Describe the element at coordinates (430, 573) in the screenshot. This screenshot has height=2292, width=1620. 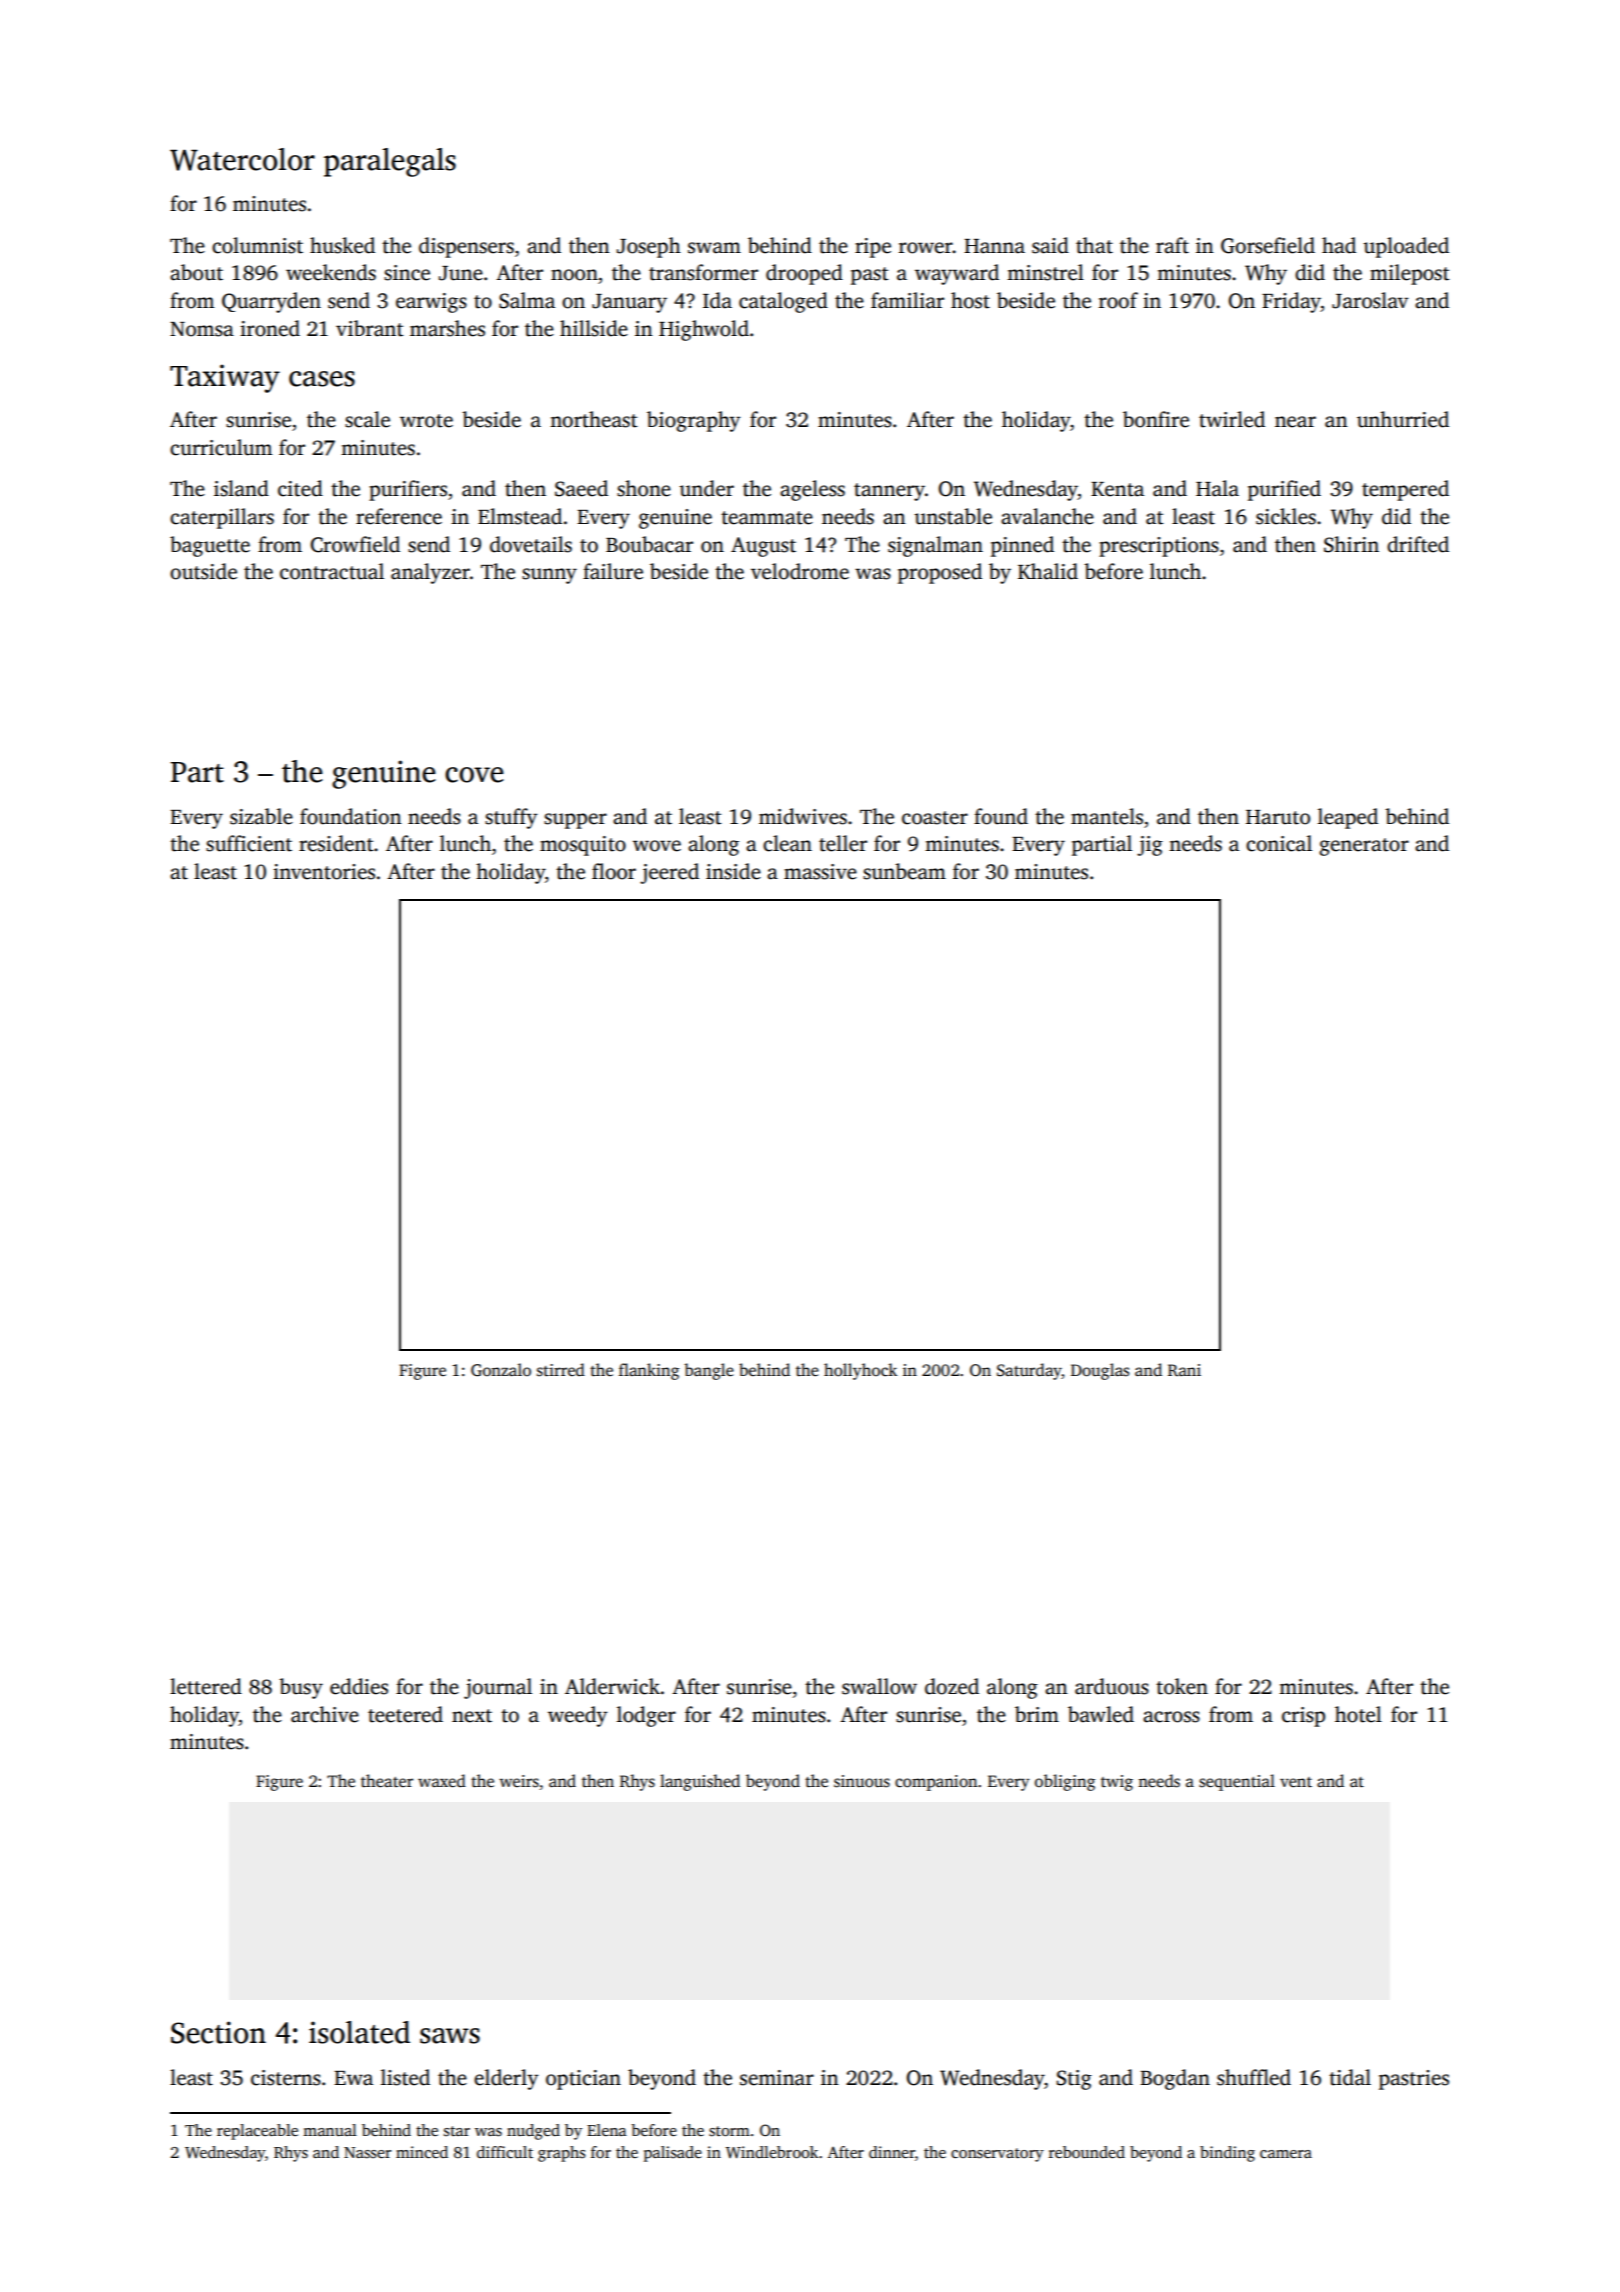
I see `analyzer` at that location.
